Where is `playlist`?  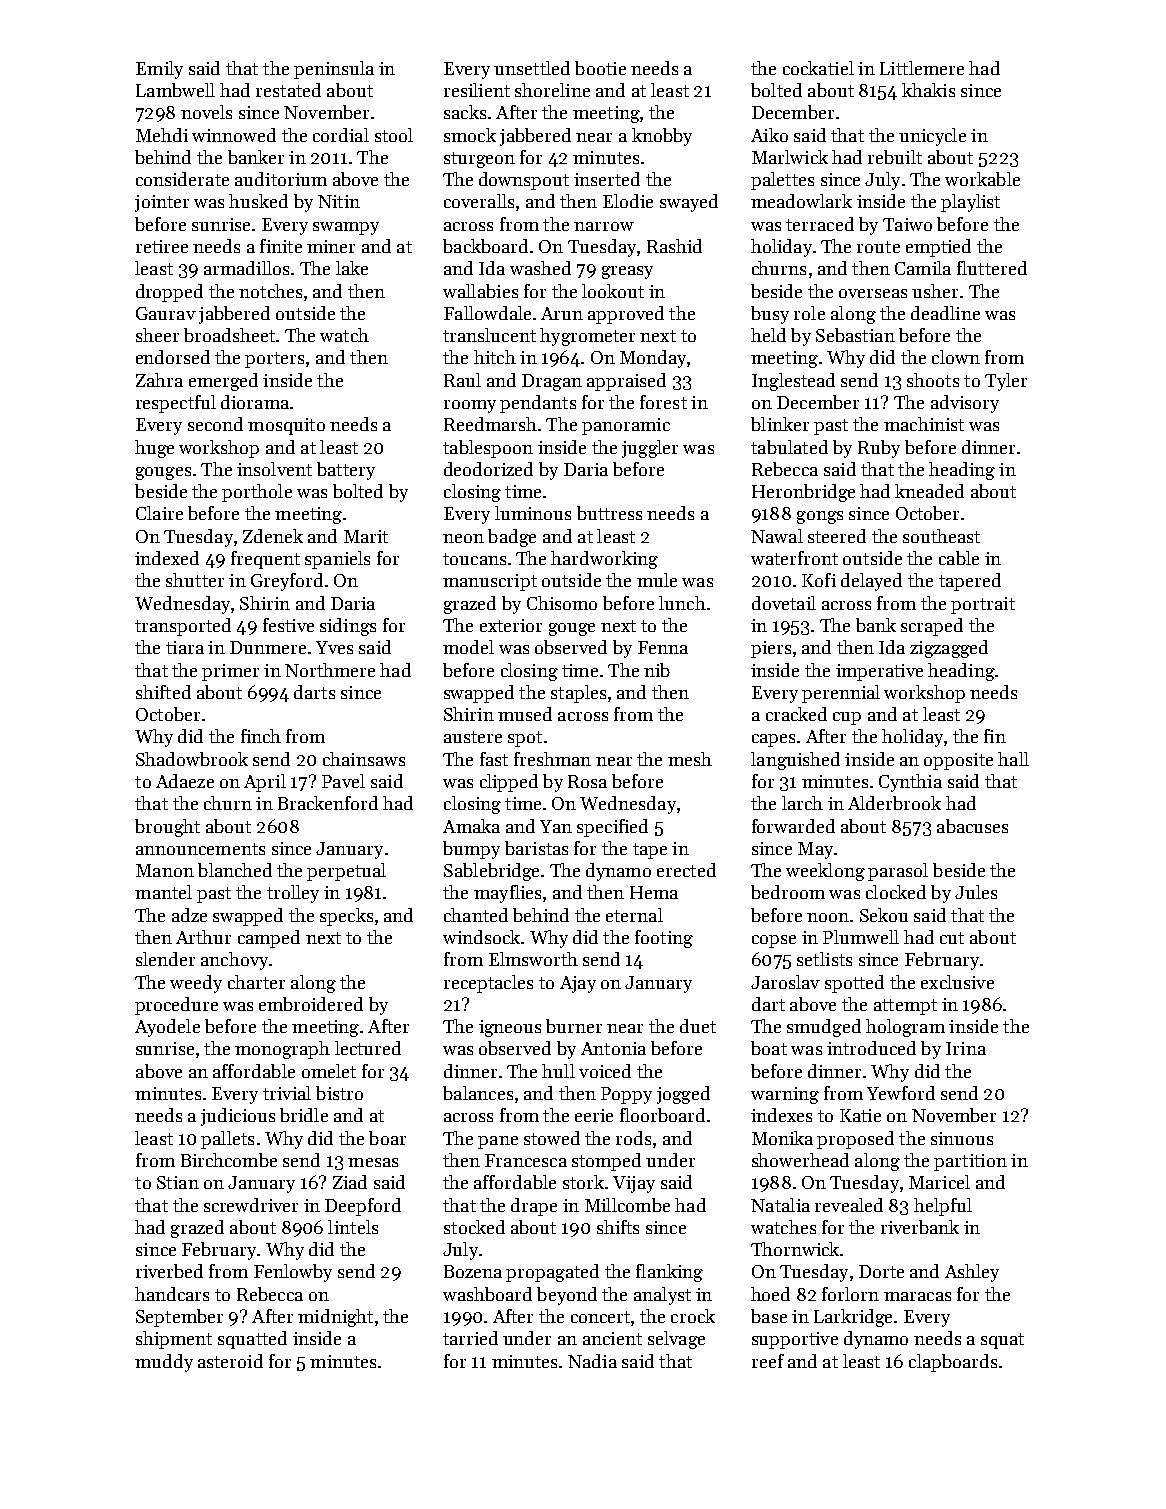
playlist is located at coordinates (970, 203).
